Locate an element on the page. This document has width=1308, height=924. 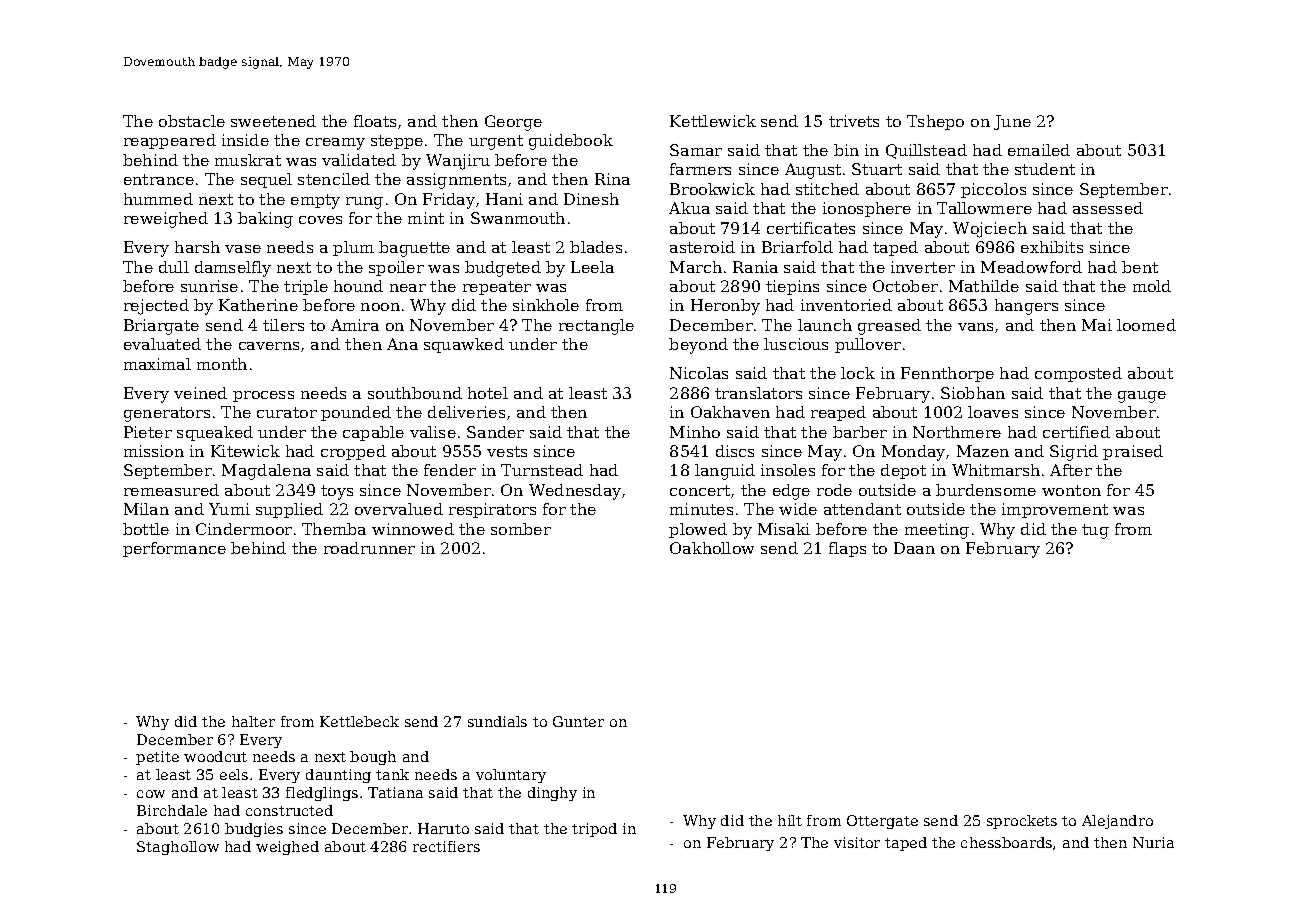
noon is located at coordinates (380, 307).
